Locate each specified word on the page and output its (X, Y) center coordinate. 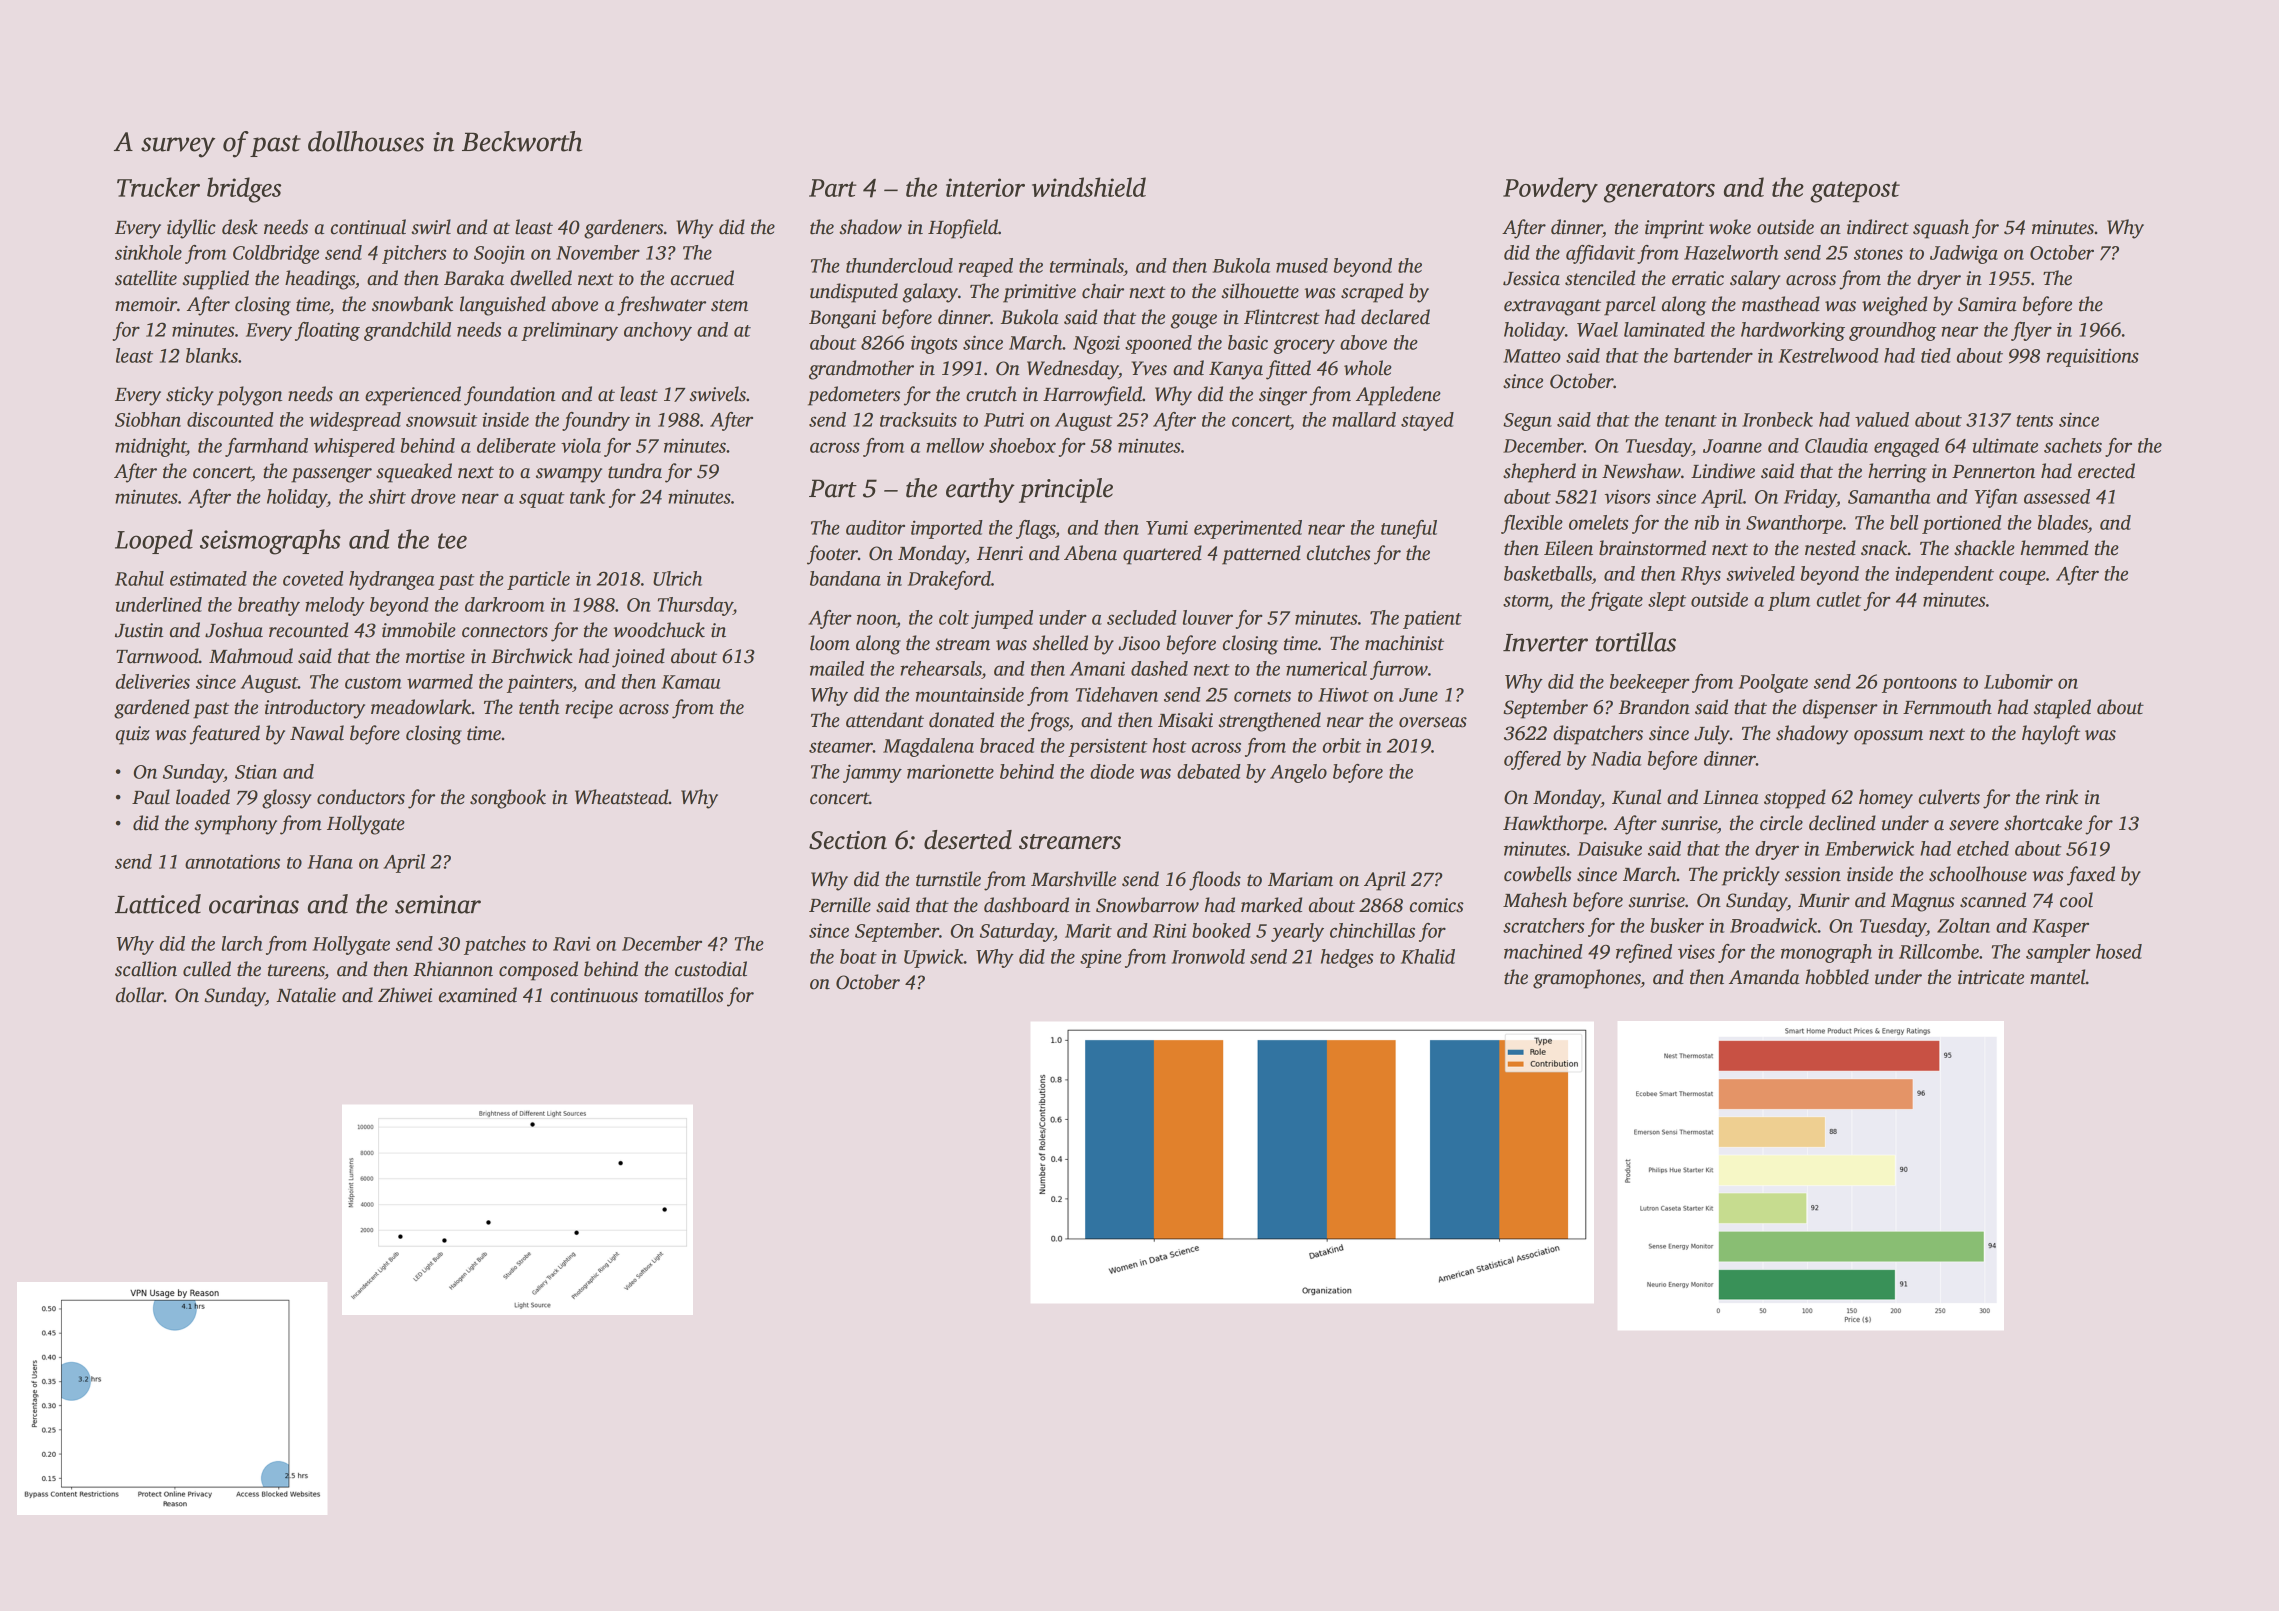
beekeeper (1650, 683)
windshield (1089, 187)
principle (1066, 490)
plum (1789, 601)
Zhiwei (405, 995)
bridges (244, 190)
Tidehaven (1117, 694)
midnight (150, 447)
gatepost (1855, 192)
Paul (151, 797)
